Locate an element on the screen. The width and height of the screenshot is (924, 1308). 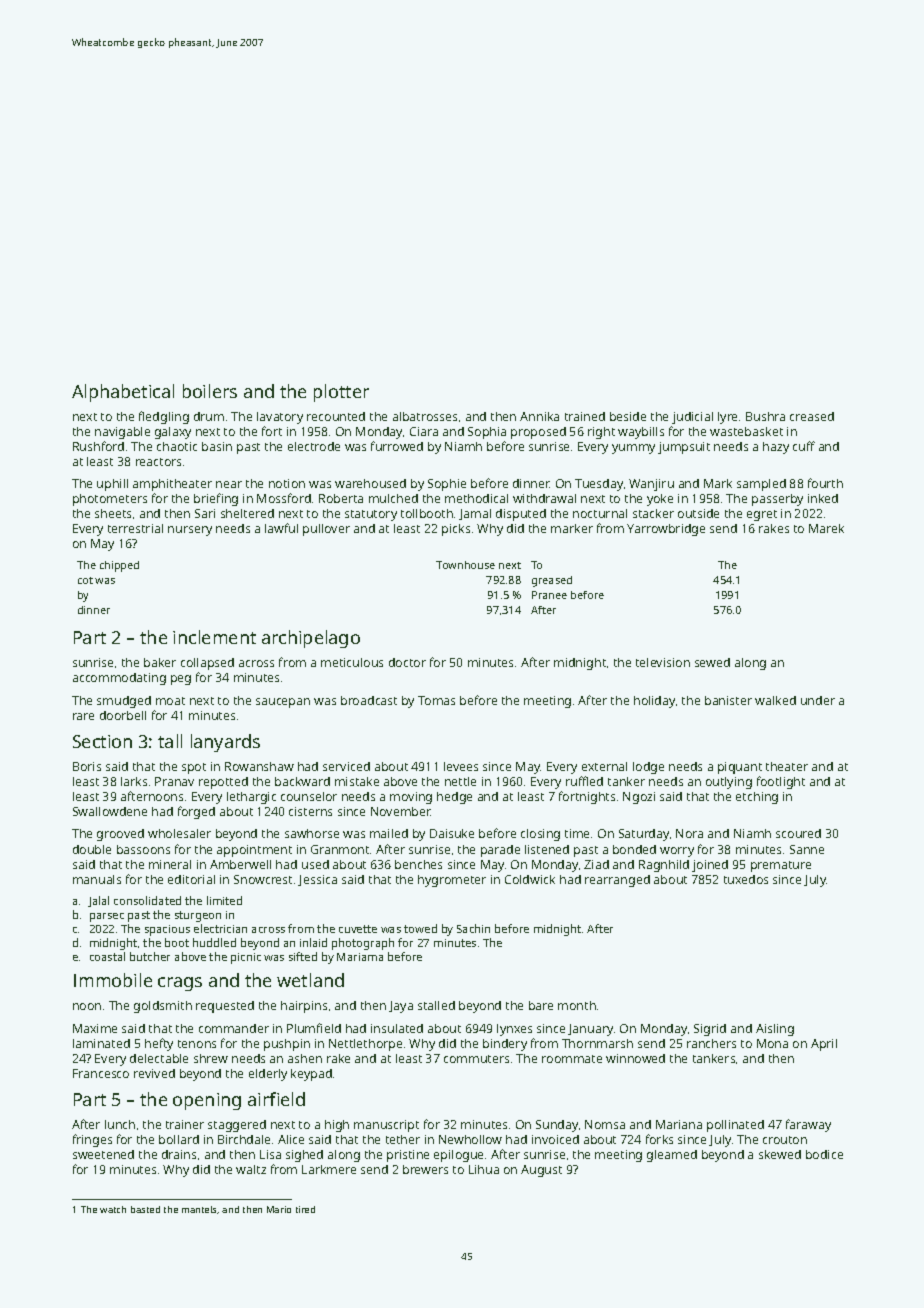
bodice is located at coordinates (824, 1154).
